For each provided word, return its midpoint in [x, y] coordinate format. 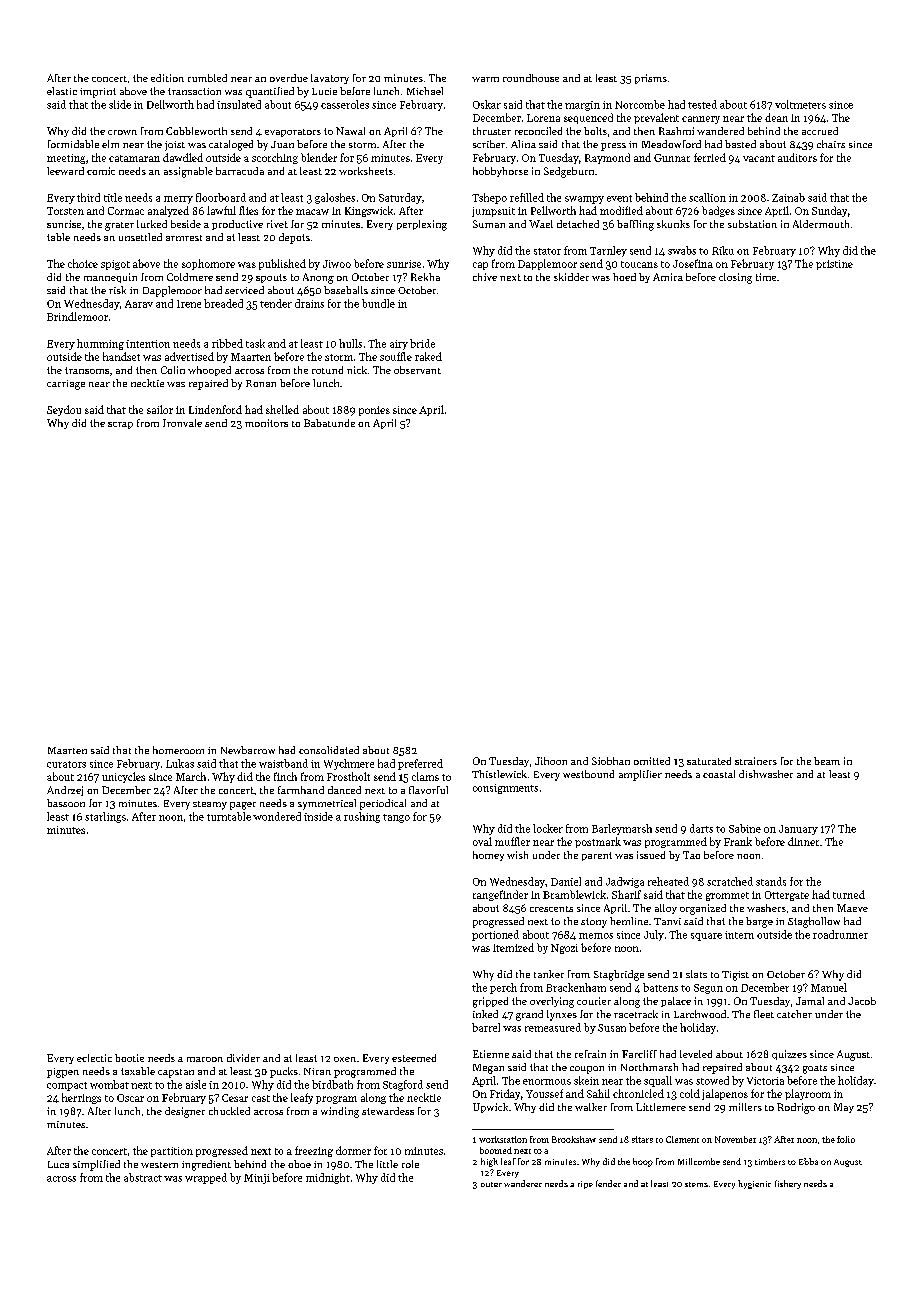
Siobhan [611, 761]
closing [735, 278]
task [255, 343]
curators [66, 764]
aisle [196, 1084]
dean [776, 117]
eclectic [94, 1058]
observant [417, 370]
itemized [513, 947]
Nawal [350, 131]
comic [101, 171]
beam [827, 761]
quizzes [789, 1055]
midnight [328, 1178]
